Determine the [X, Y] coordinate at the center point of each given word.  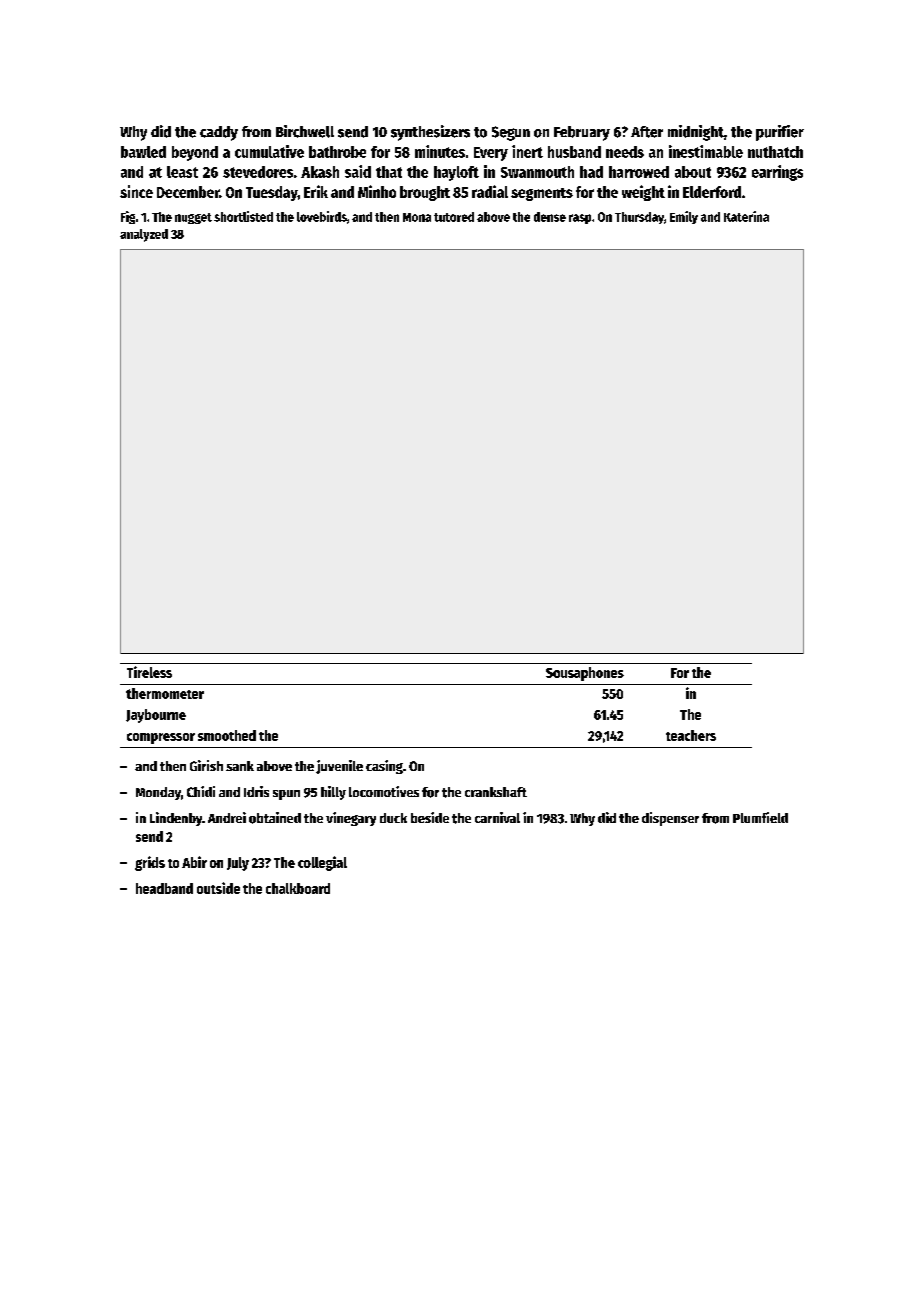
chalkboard [298, 888]
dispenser [670, 819]
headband [164, 888]
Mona [417, 217]
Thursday [639, 218]
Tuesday [272, 193]
